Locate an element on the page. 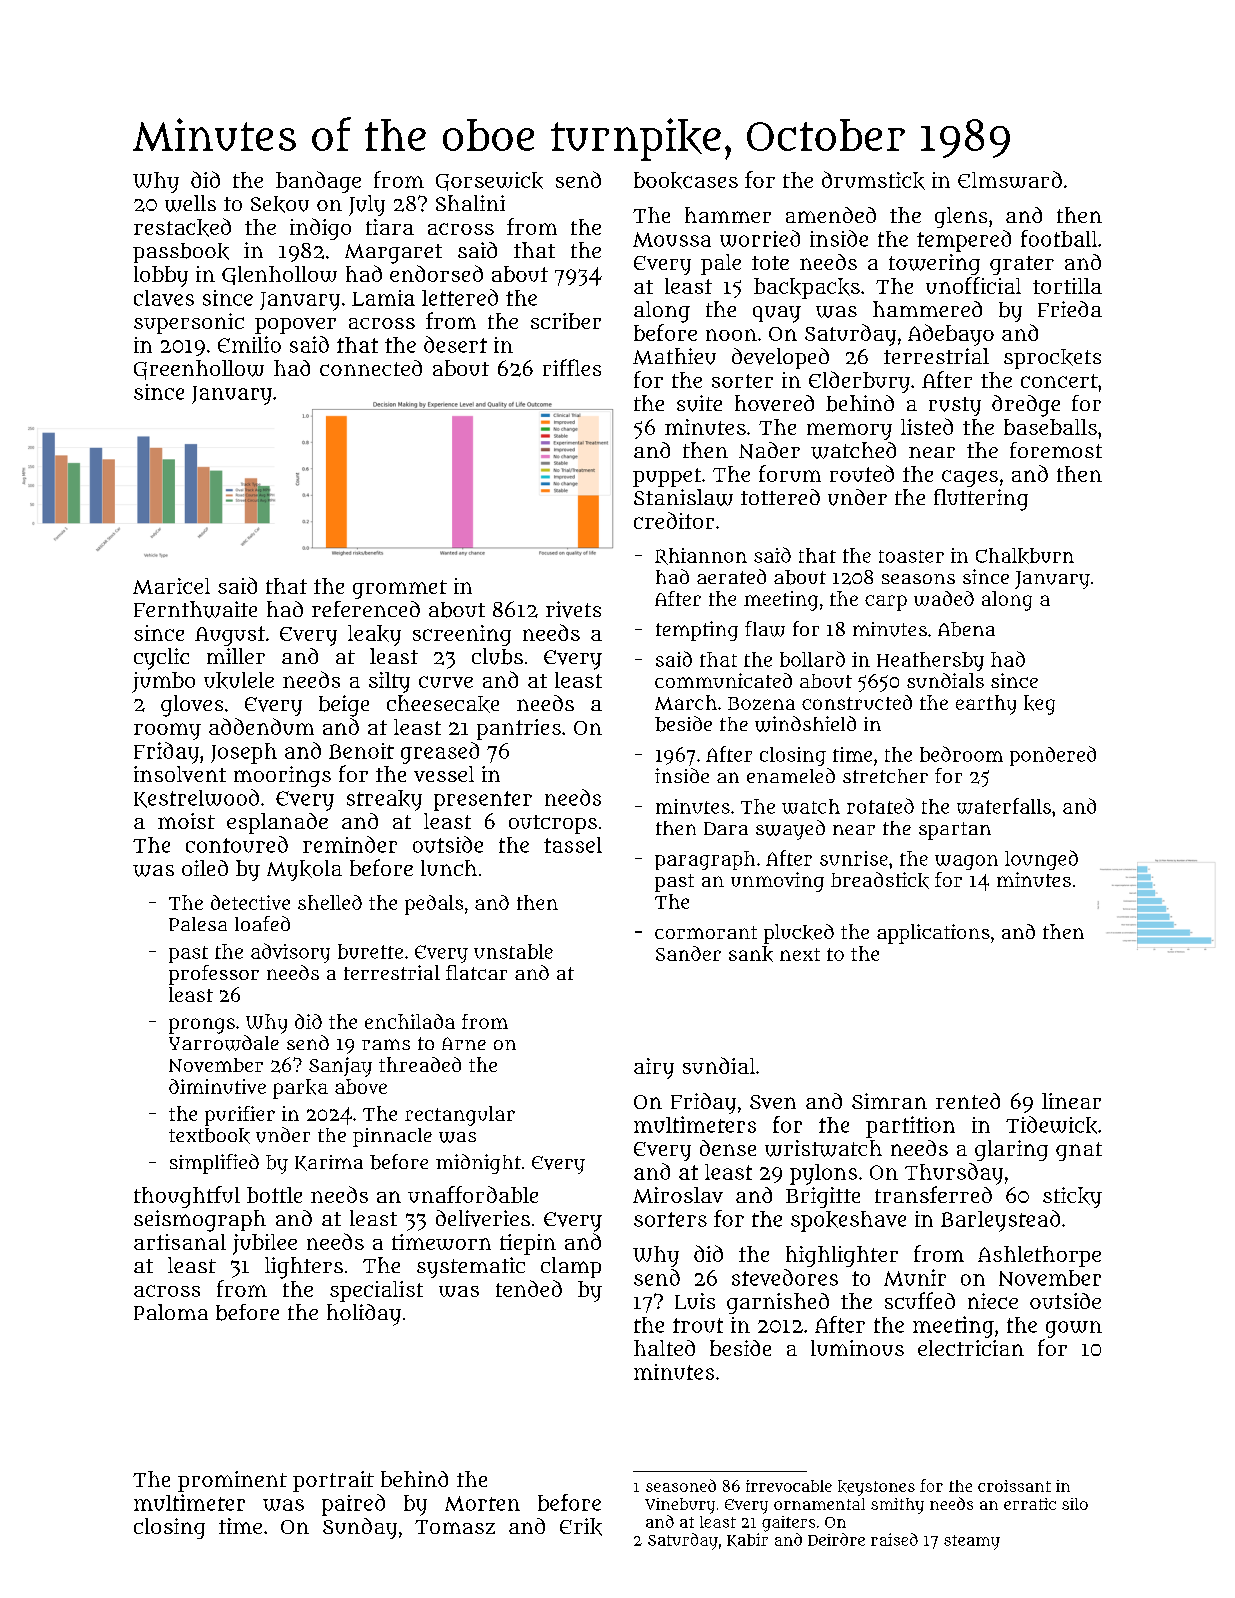 This image has width=1235, height=1598. desert is located at coordinates (455, 344).
